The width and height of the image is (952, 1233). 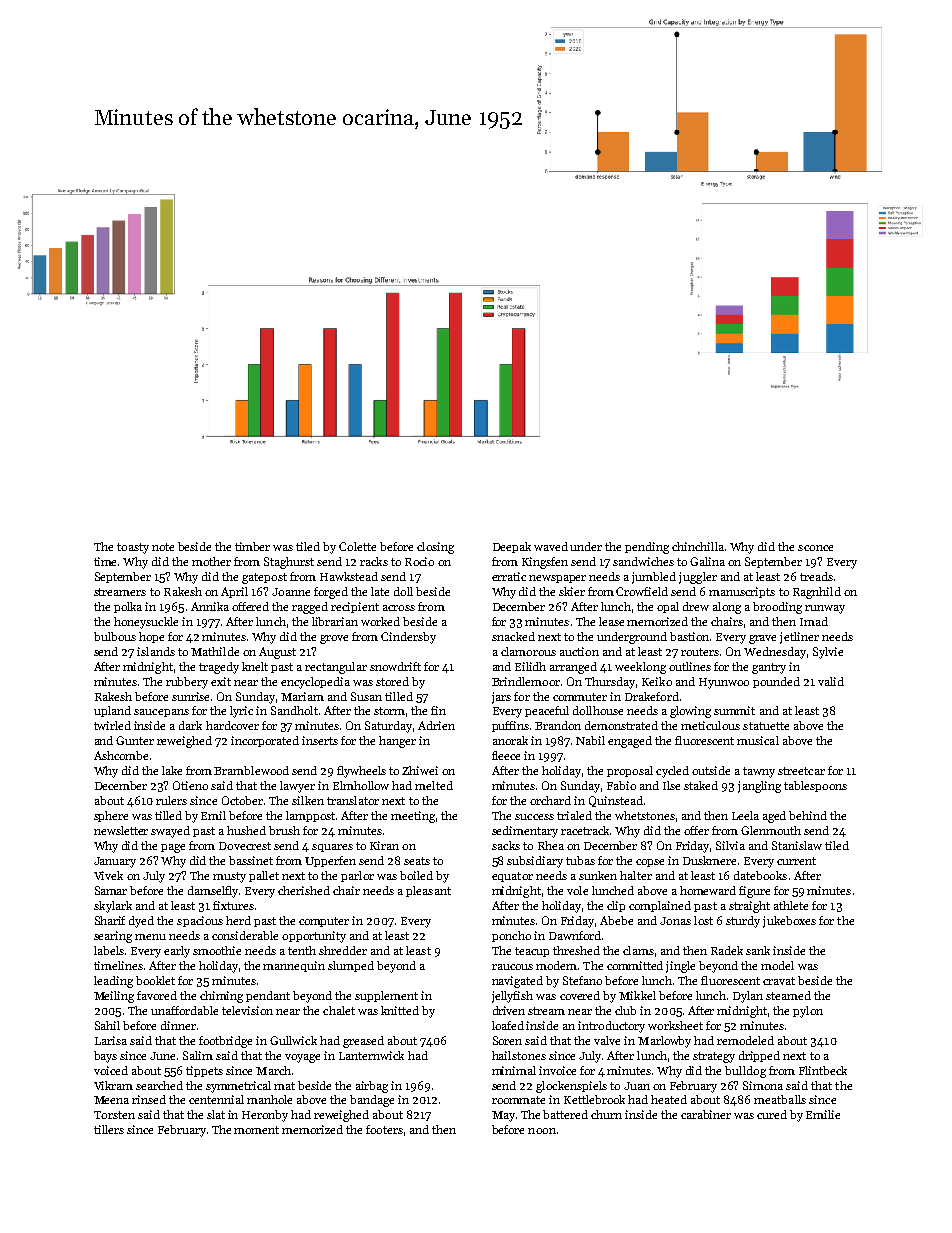 I want to click on Hyunwoo, so click(x=724, y=683).
